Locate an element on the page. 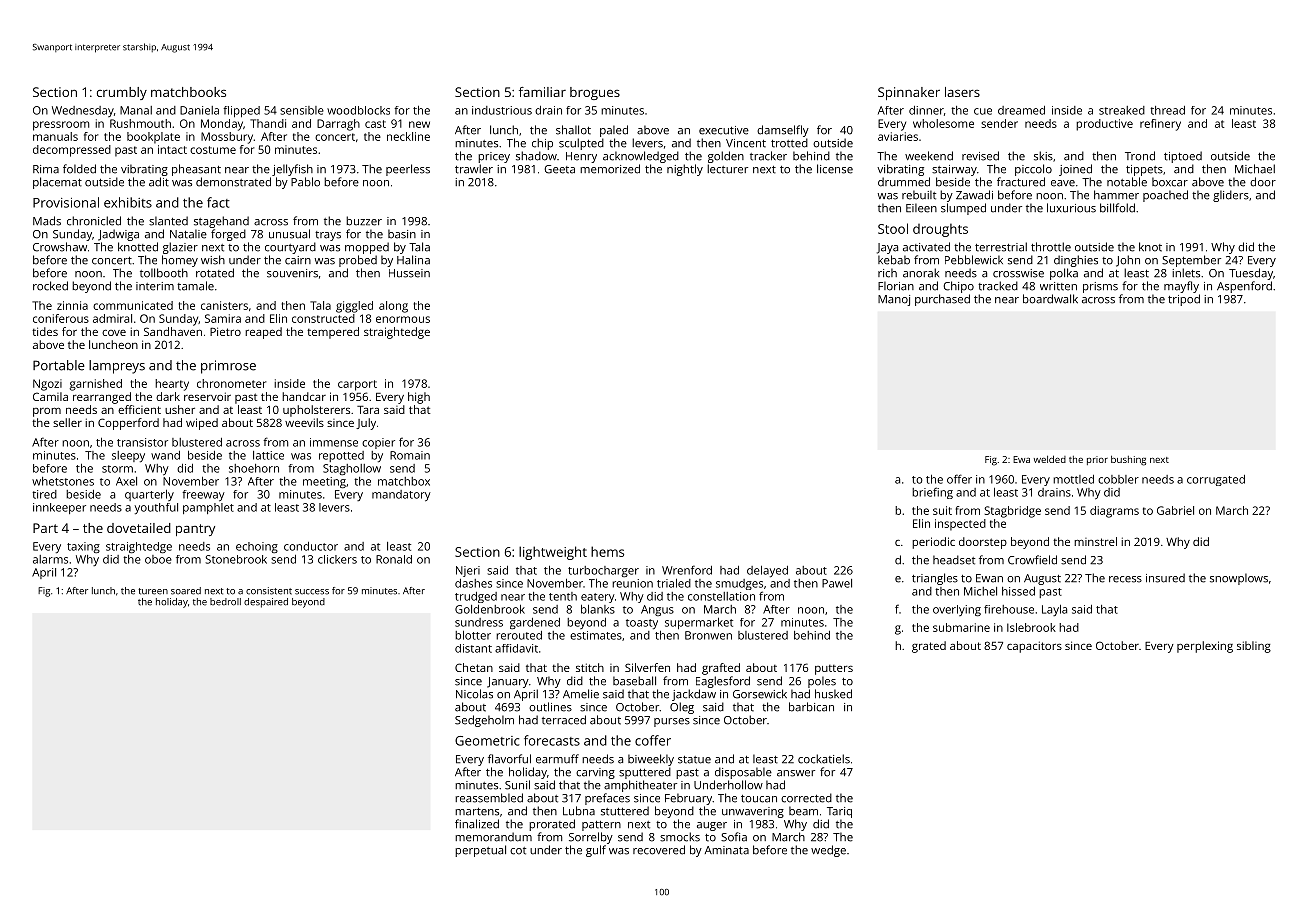  skis is located at coordinates (1043, 156).
